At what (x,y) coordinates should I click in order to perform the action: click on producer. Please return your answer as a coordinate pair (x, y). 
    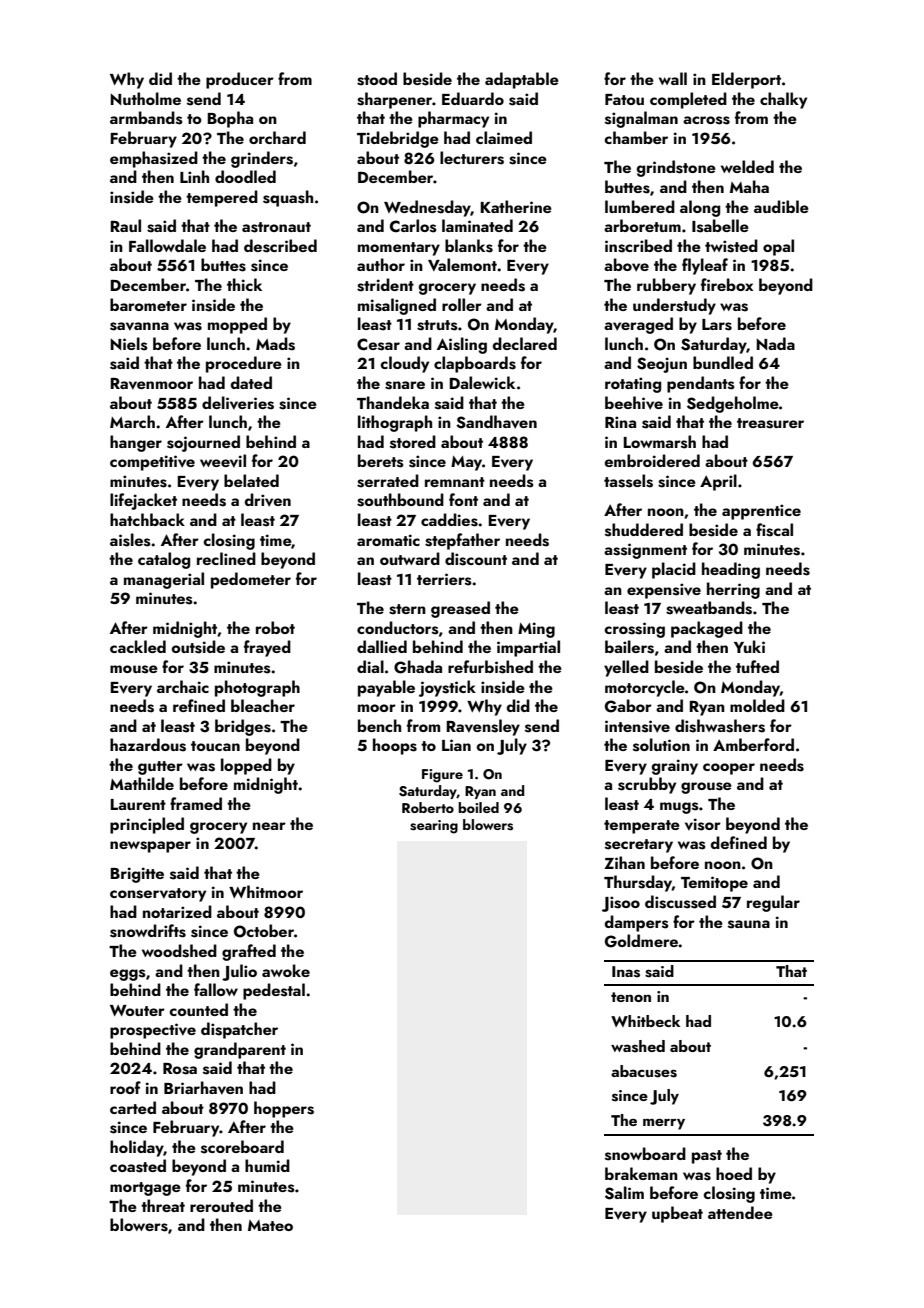
    Looking at the image, I should click on (240, 80).
